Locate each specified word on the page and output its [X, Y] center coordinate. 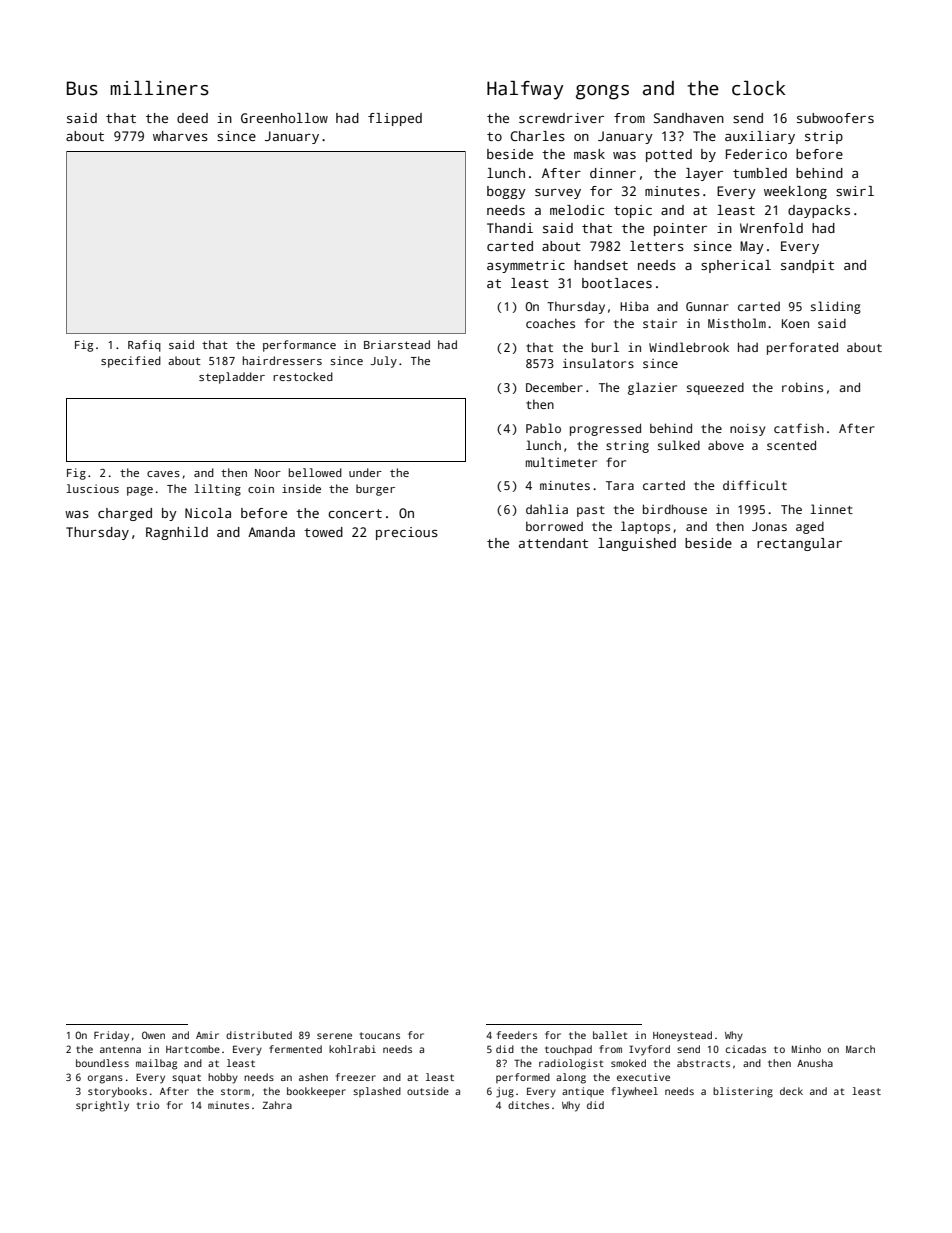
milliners [159, 88]
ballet [610, 1035]
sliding [836, 307]
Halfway [525, 90]
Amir [207, 1035]
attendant [553, 543]
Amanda [271, 532]
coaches [550, 323]
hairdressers [282, 360]
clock [758, 88]
